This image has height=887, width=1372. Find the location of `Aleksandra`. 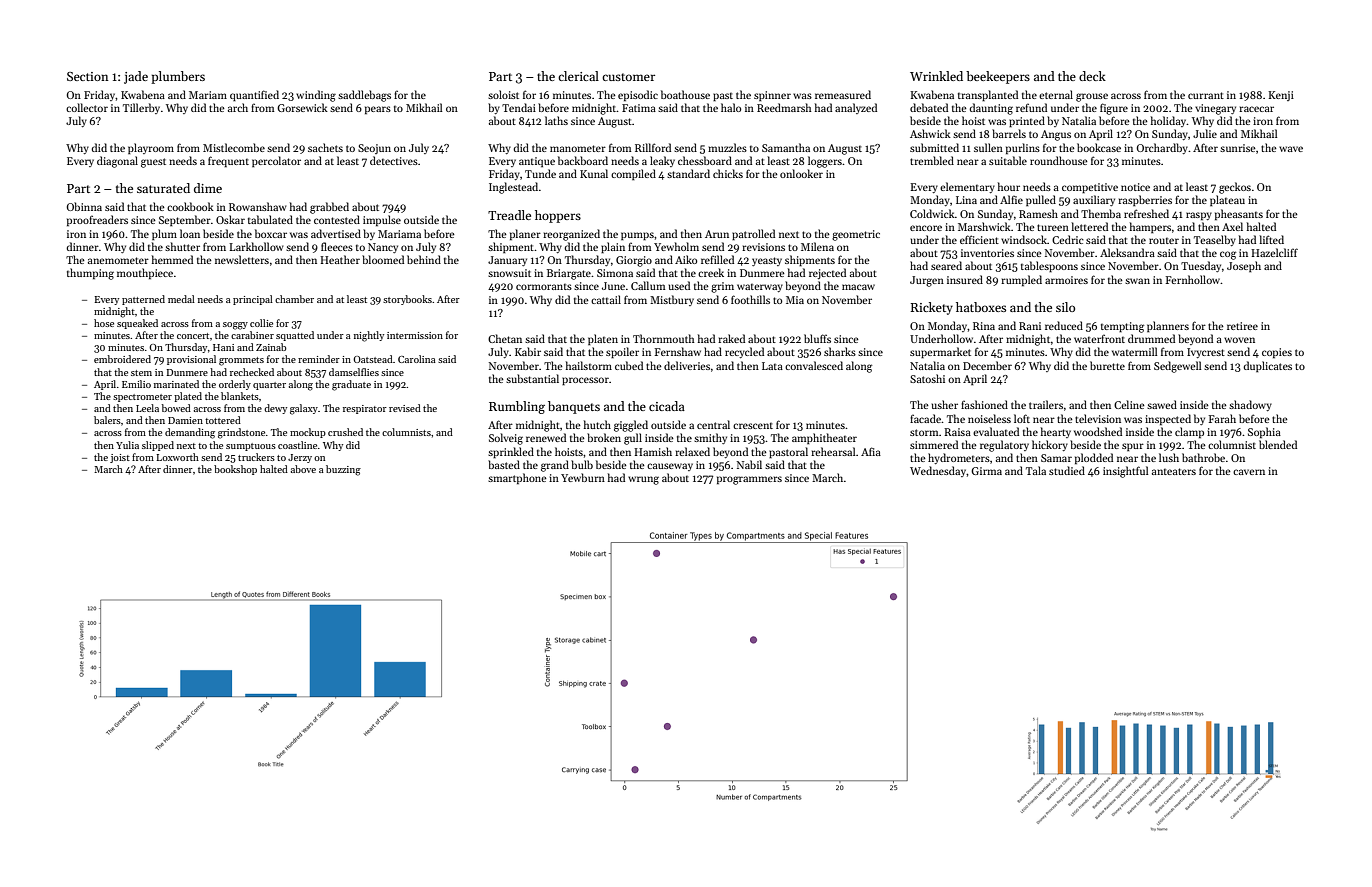

Aleksandra is located at coordinates (1127, 252).
